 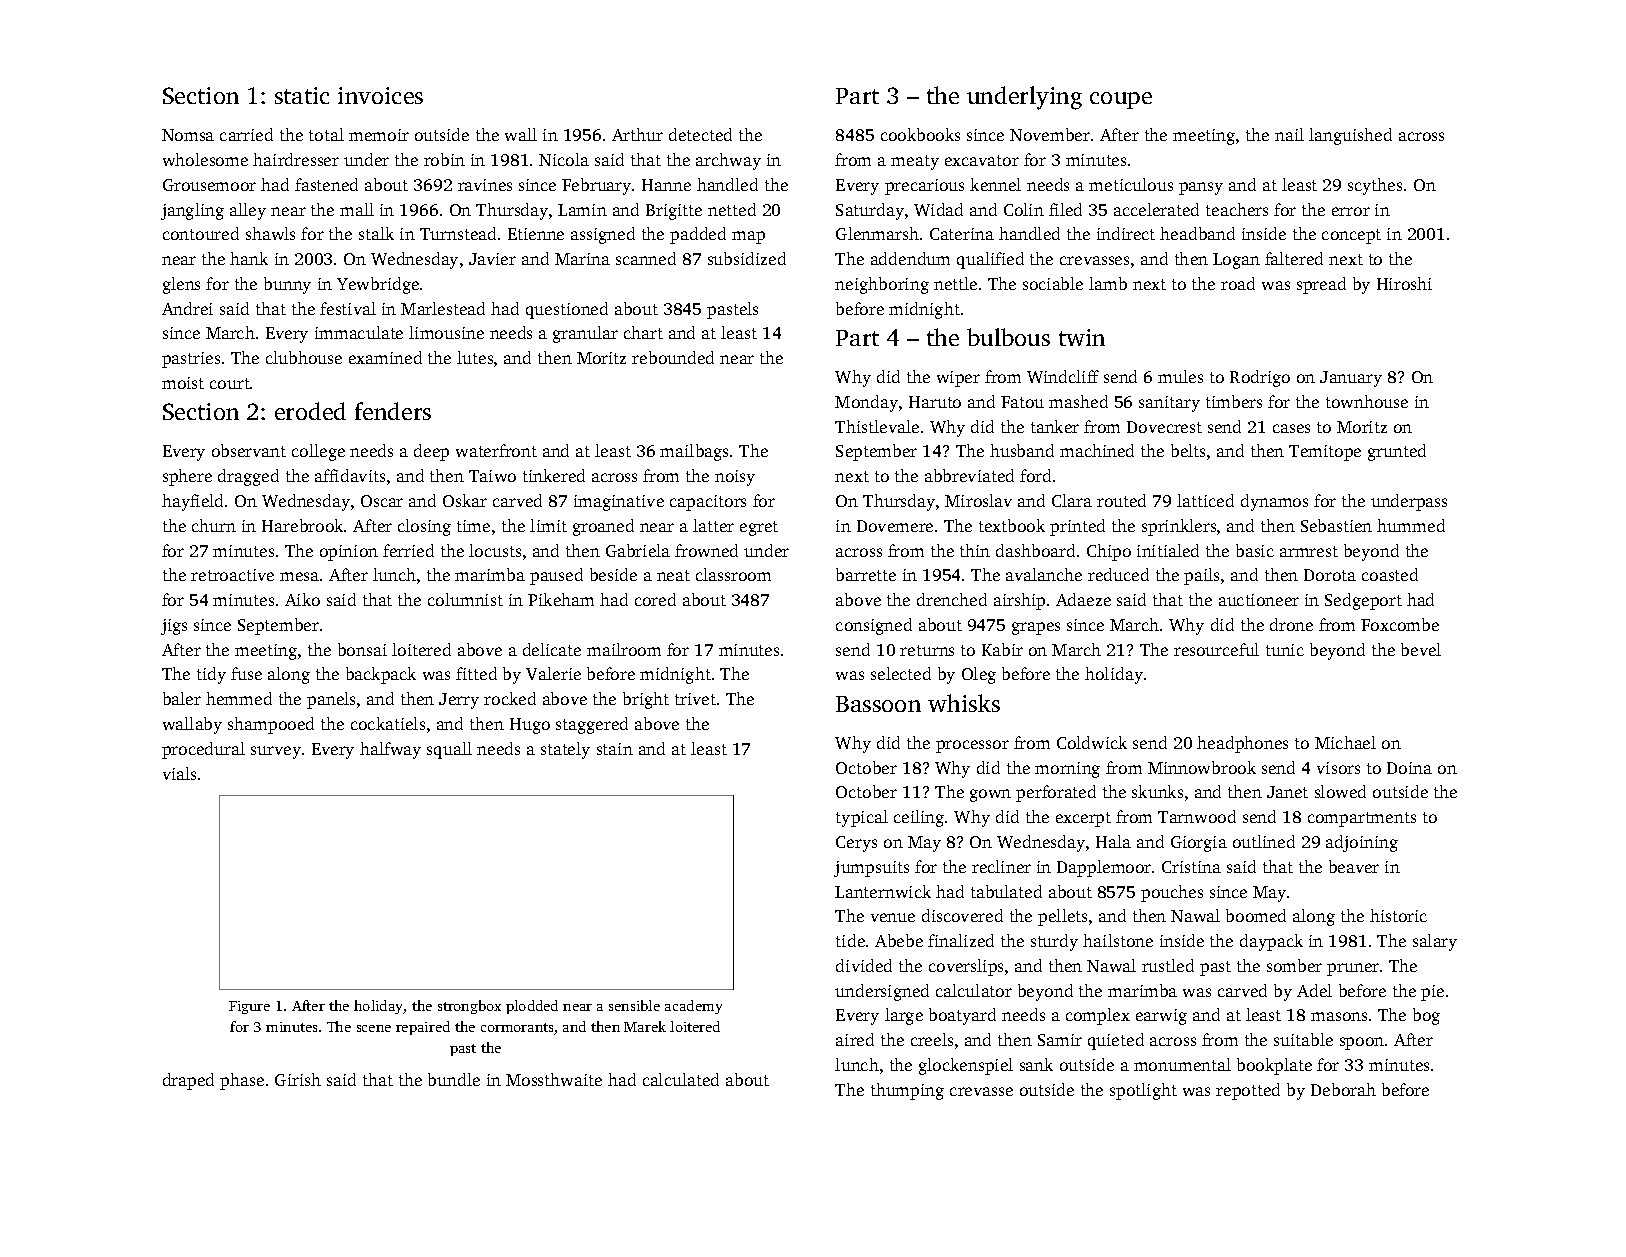 I want to click on scythes, so click(x=1375, y=186).
